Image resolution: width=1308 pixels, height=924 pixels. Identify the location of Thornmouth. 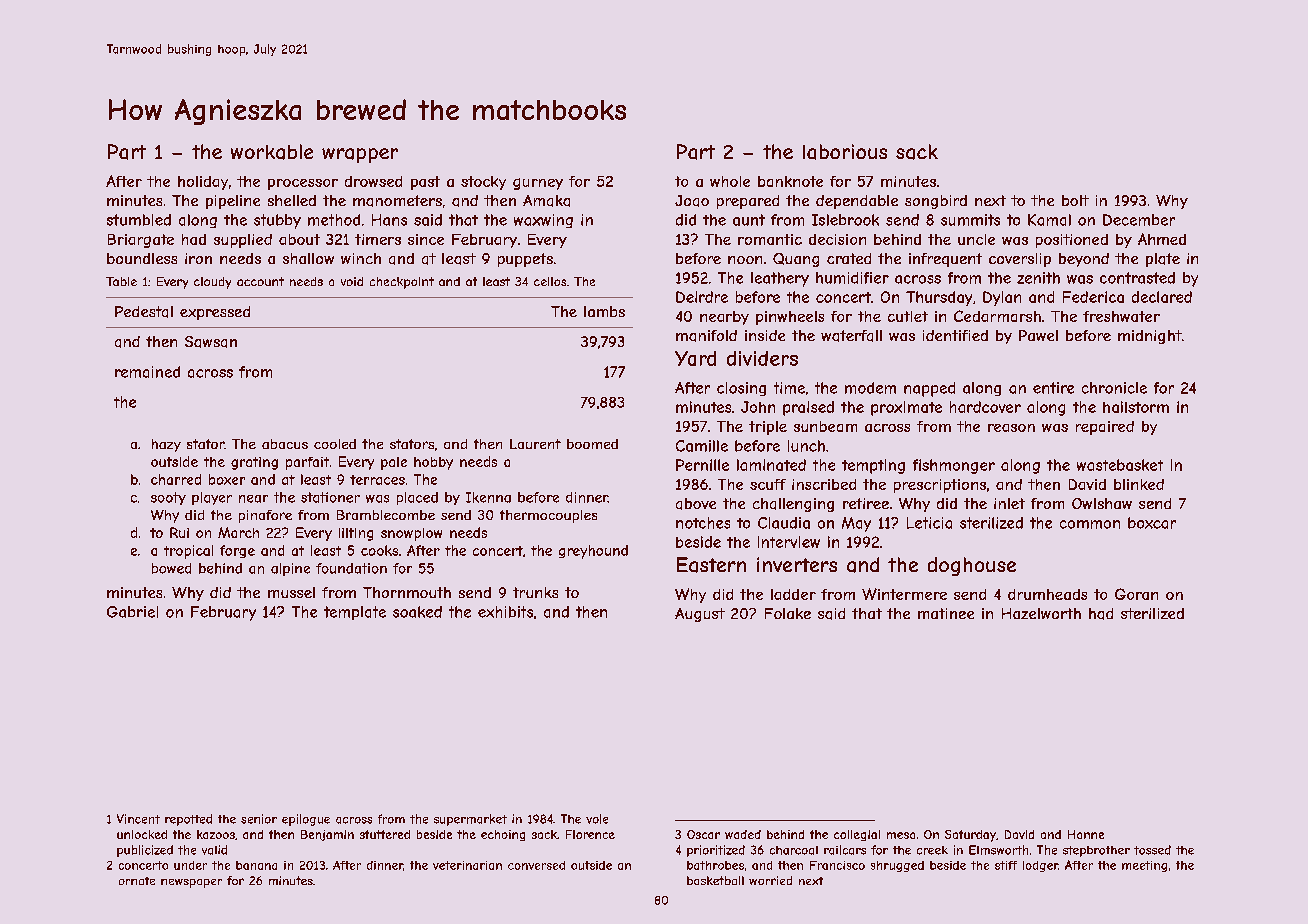
(407, 592).
